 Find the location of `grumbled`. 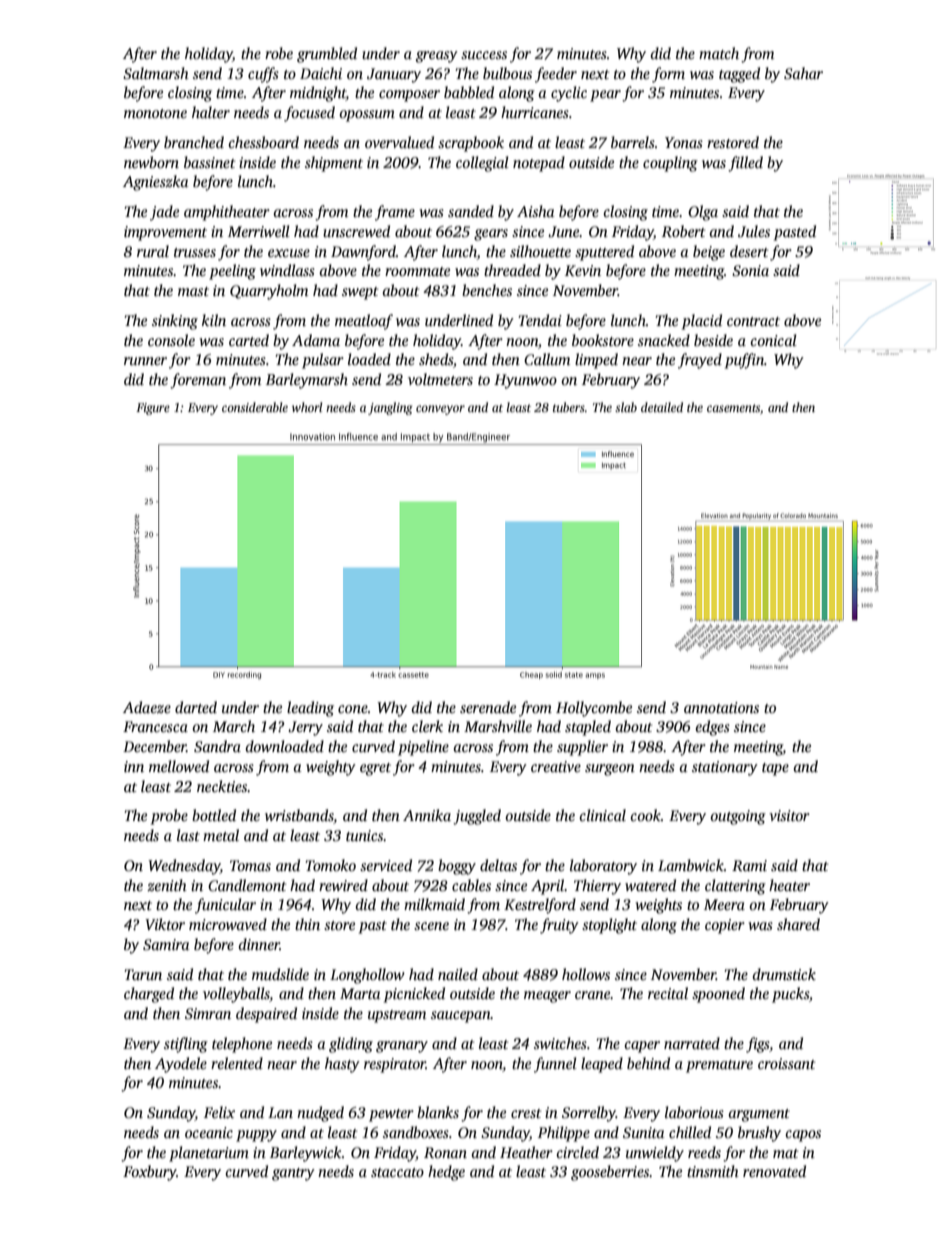

grumbled is located at coordinates (327, 55).
